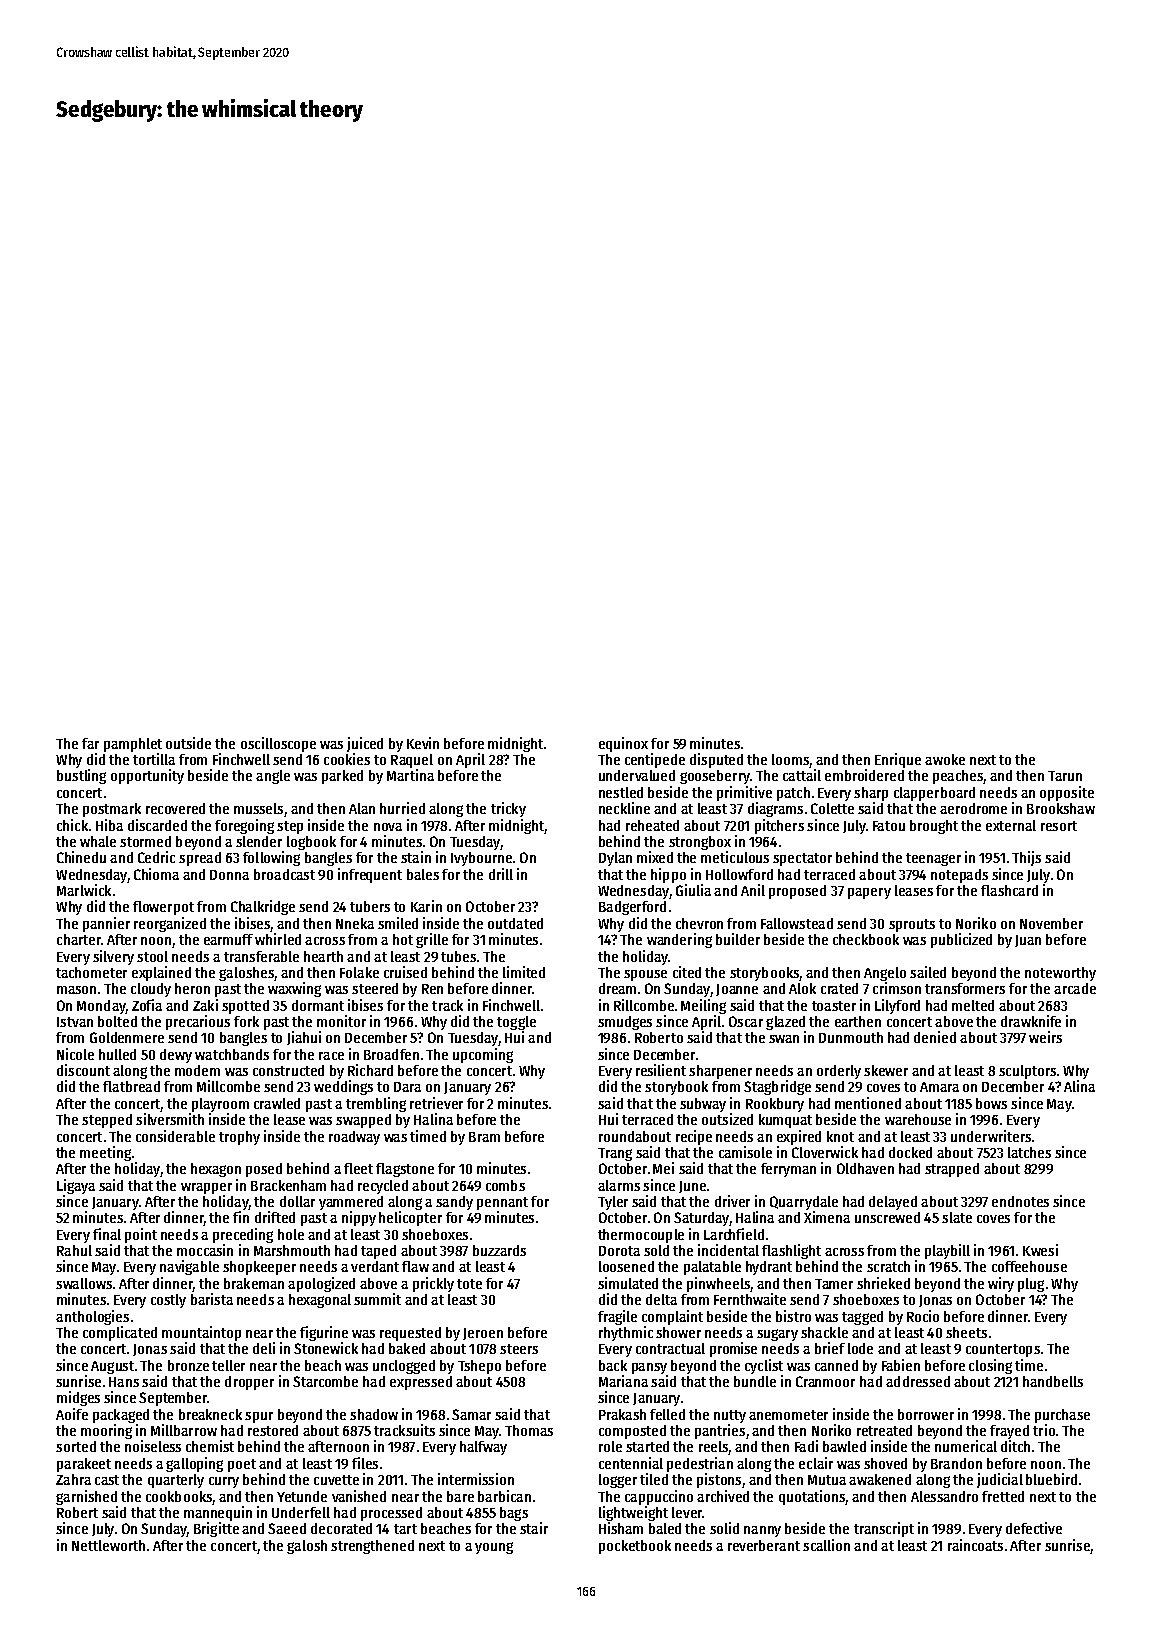 Image resolution: width=1153 pixels, height=1631 pixels. What do you see at coordinates (341, 1528) in the screenshot?
I see `decorated` at bounding box center [341, 1528].
